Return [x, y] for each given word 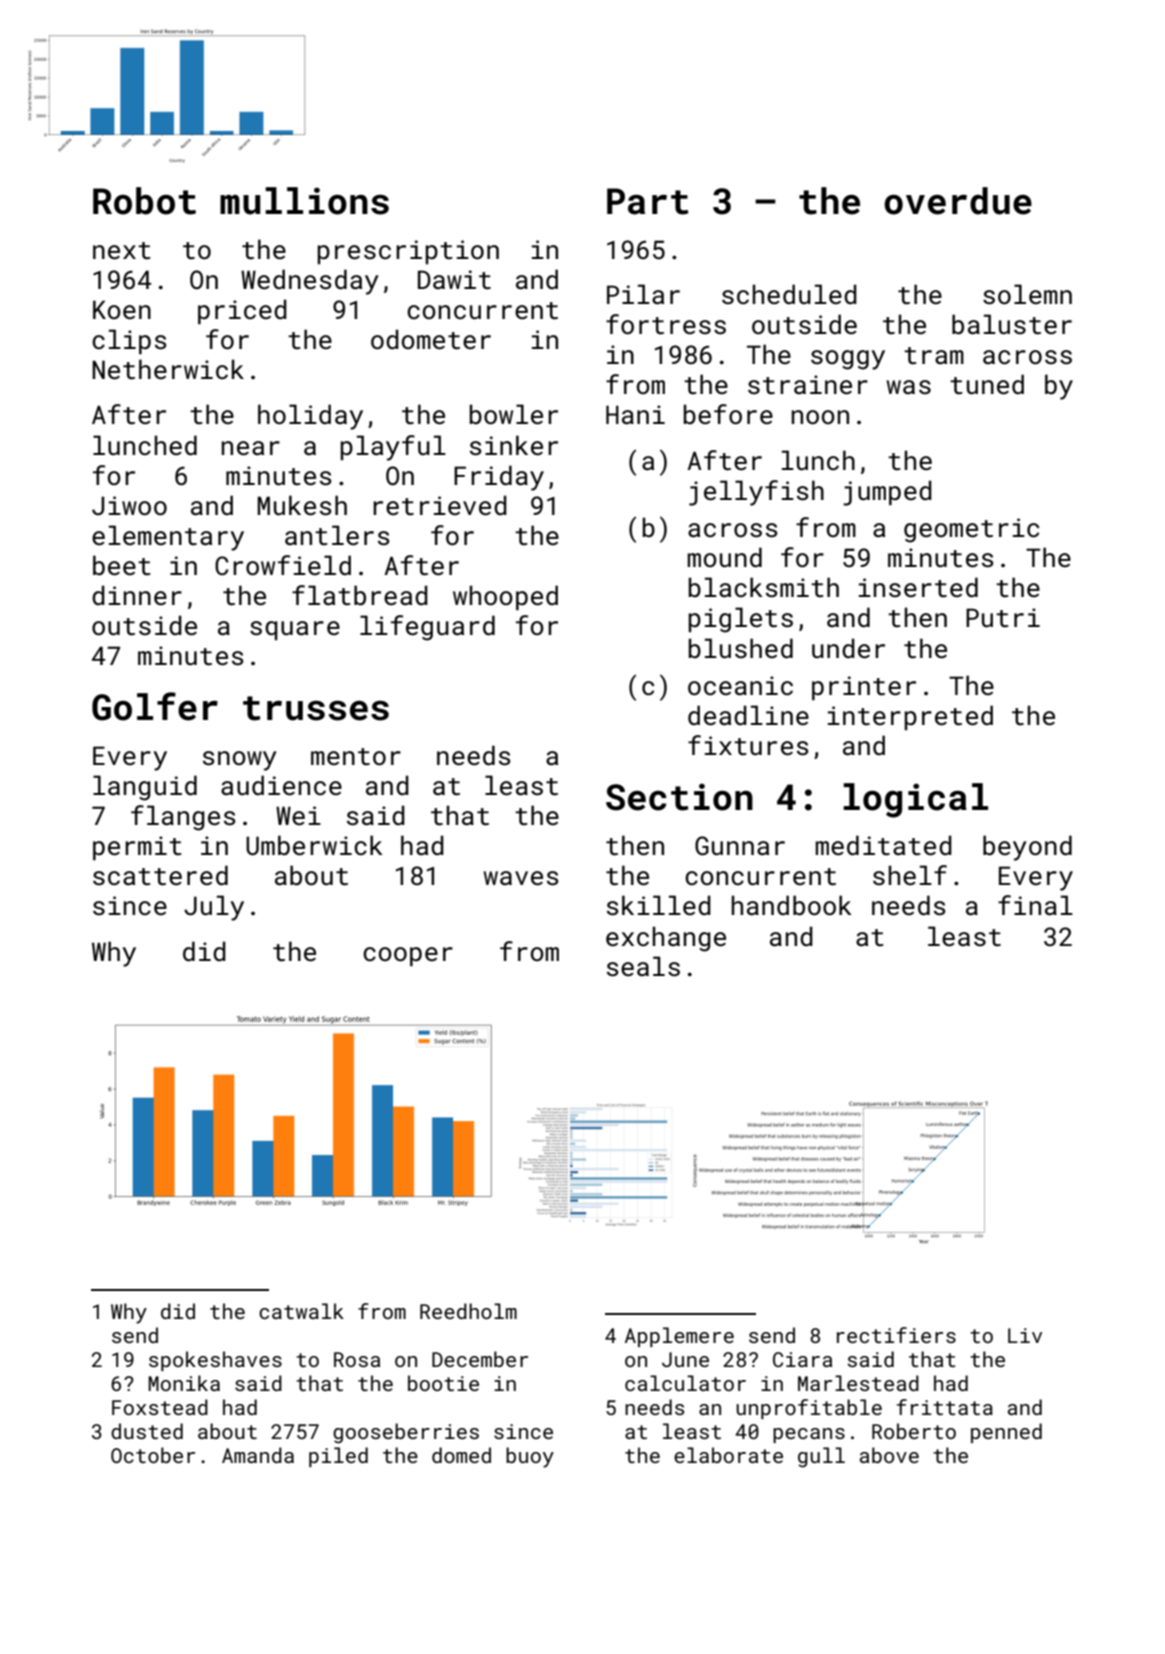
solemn [1027, 294]
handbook [791, 905]
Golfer [155, 706]
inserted [918, 587]
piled [338, 1457]
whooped [505, 597]
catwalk [301, 1311]
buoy [530, 1457]
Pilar [643, 294]
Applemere [679, 1337]
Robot [144, 201]
